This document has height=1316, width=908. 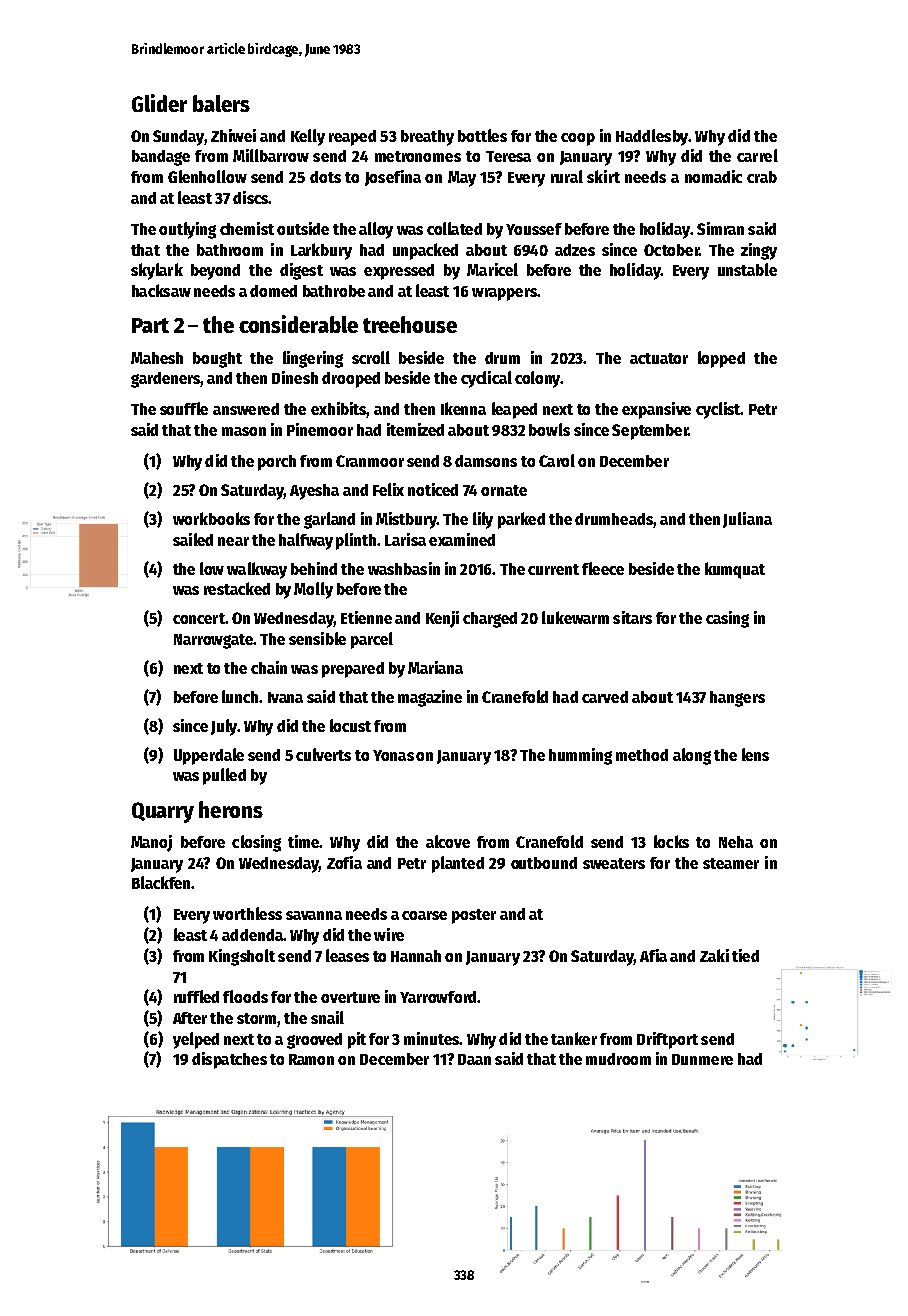 I want to click on Glider, so click(x=159, y=103).
